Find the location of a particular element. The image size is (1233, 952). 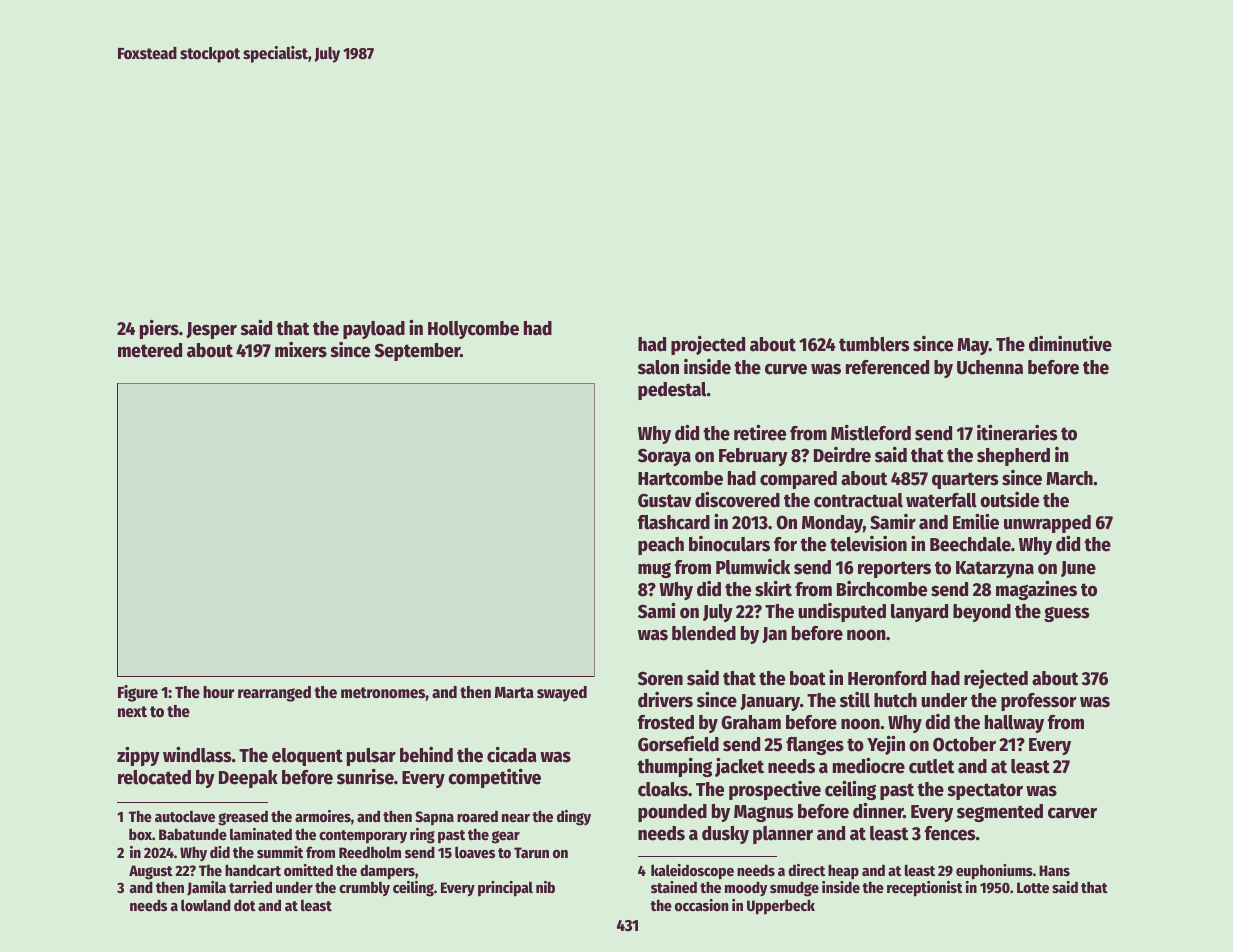

Jesper is located at coordinates (211, 330).
